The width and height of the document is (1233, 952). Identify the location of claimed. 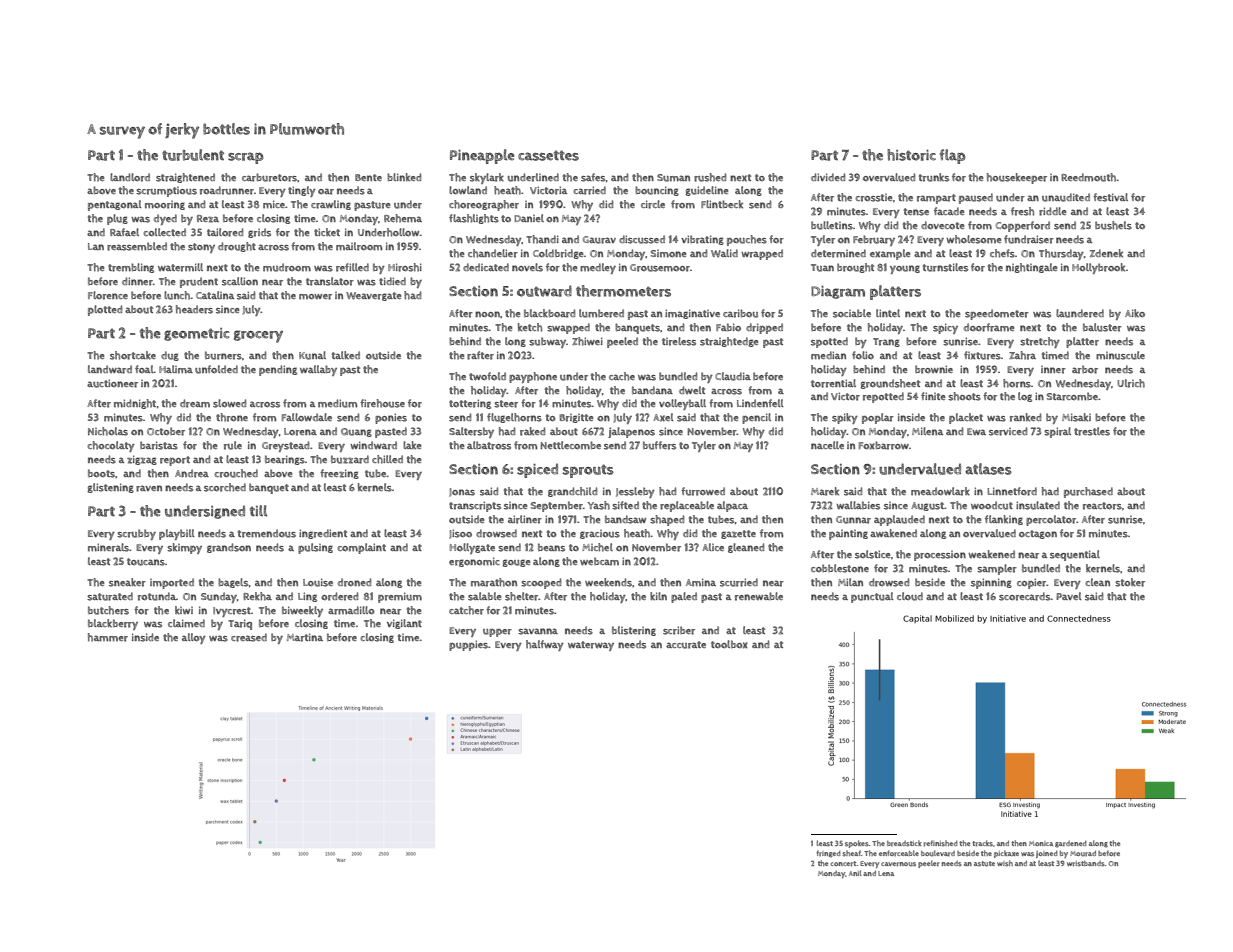
(186, 623).
